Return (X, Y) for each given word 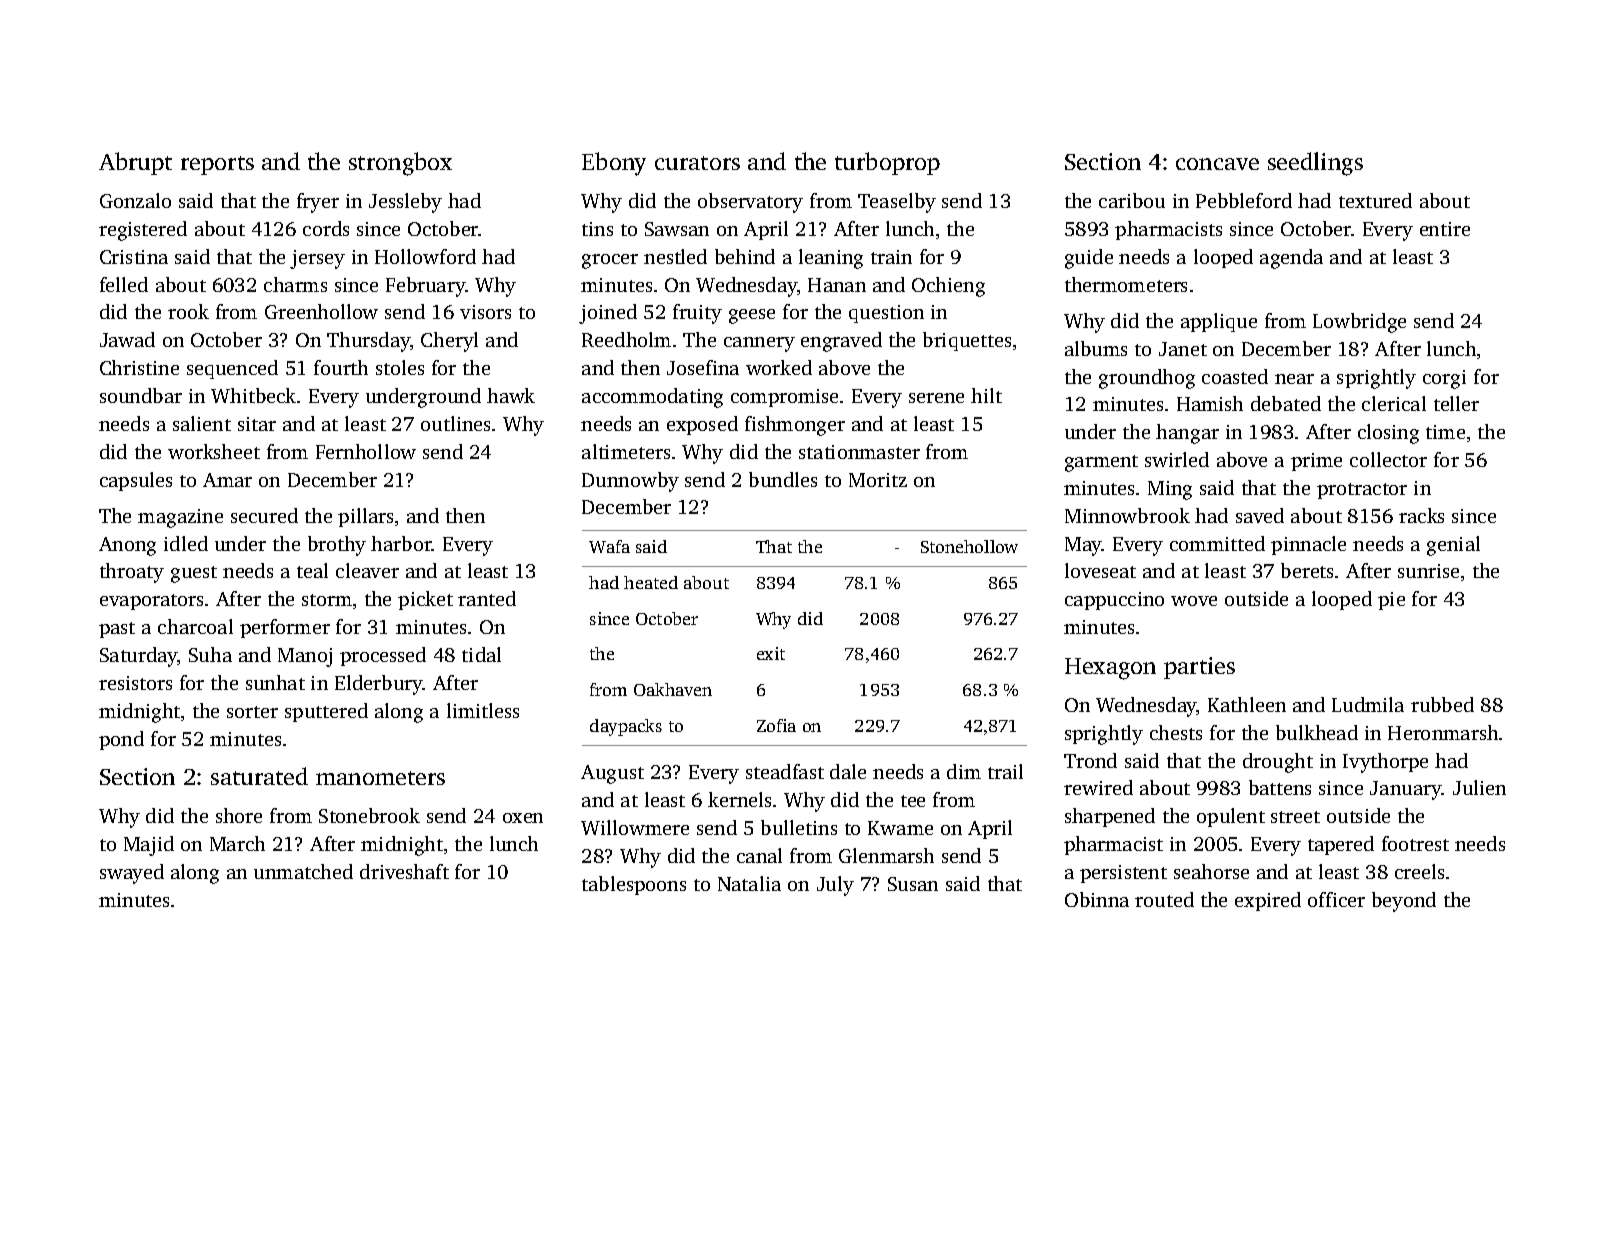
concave (1217, 164)
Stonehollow (969, 546)
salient (202, 423)
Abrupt (135, 163)
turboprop (887, 163)
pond (121, 740)
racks (1421, 515)
